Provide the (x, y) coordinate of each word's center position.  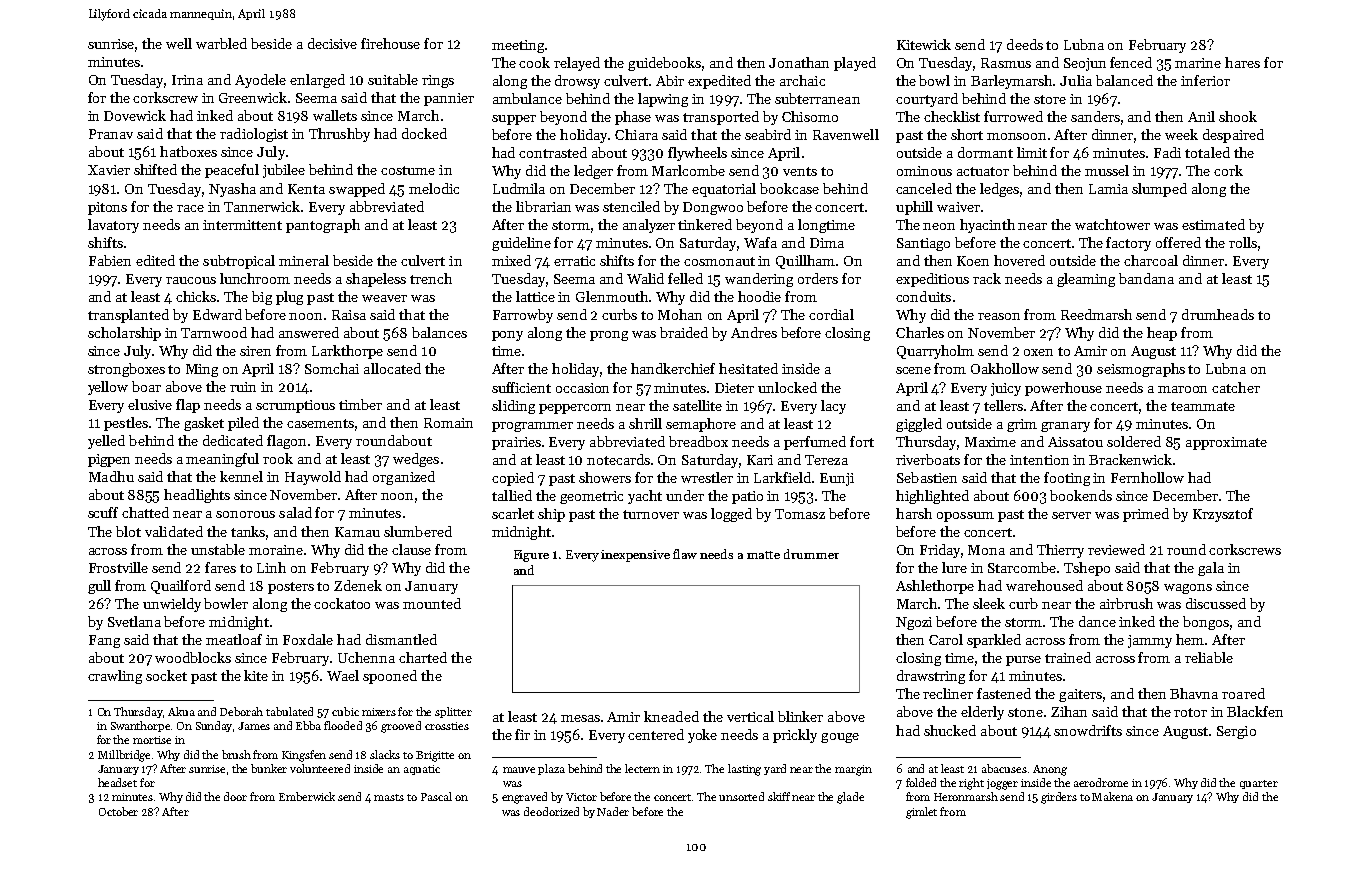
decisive (332, 43)
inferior (1205, 80)
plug (289, 298)
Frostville (118, 567)
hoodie (759, 296)
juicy (1006, 389)
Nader (613, 811)
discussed (1216, 603)
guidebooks (664, 64)
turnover (651, 514)
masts (389, 797)
